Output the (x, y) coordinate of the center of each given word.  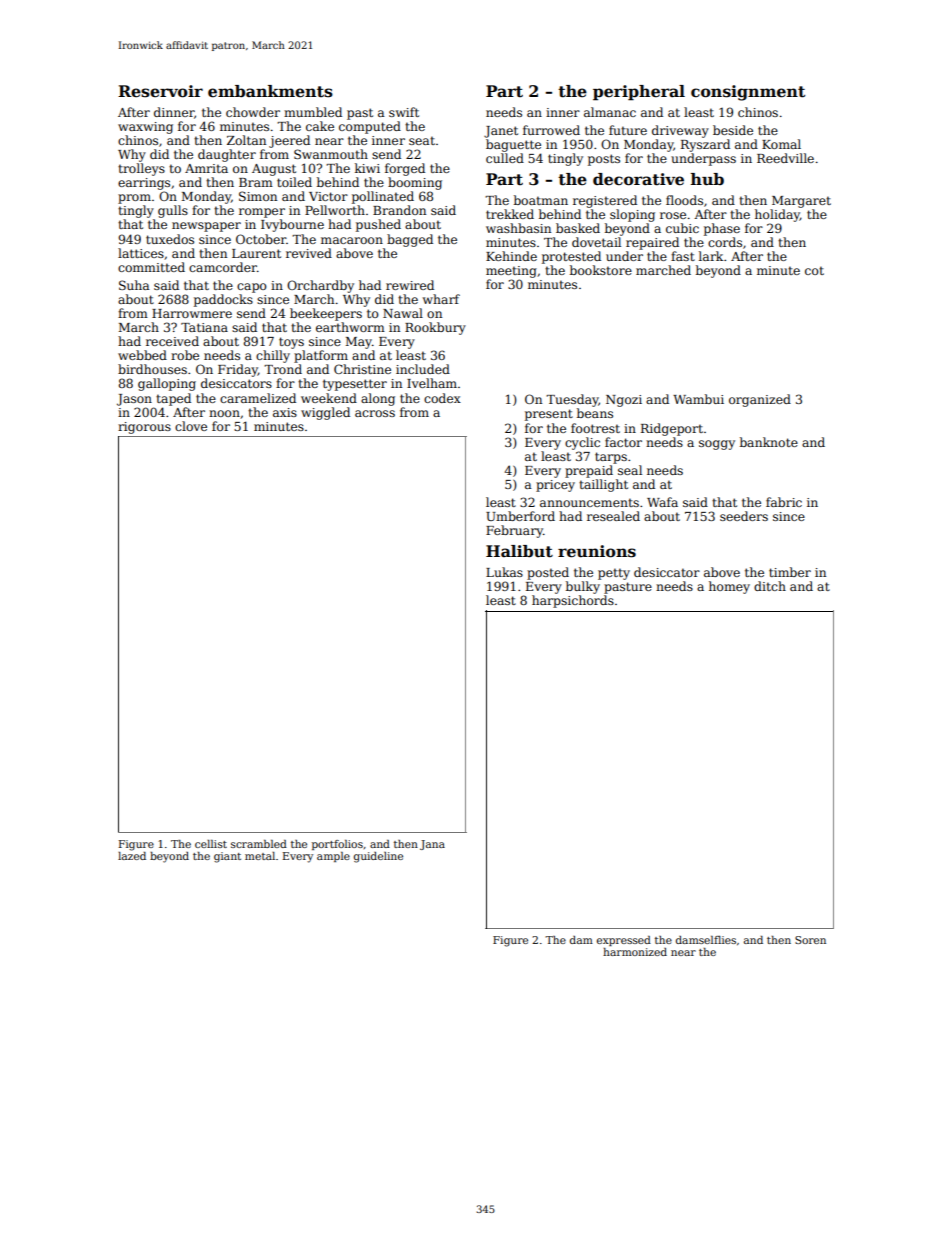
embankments (270, 91)
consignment (748, 93)
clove (191, 426)
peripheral (639, 93)
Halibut (519, 551)
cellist (211, 844)
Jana (432, 845)
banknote (769, 442)
